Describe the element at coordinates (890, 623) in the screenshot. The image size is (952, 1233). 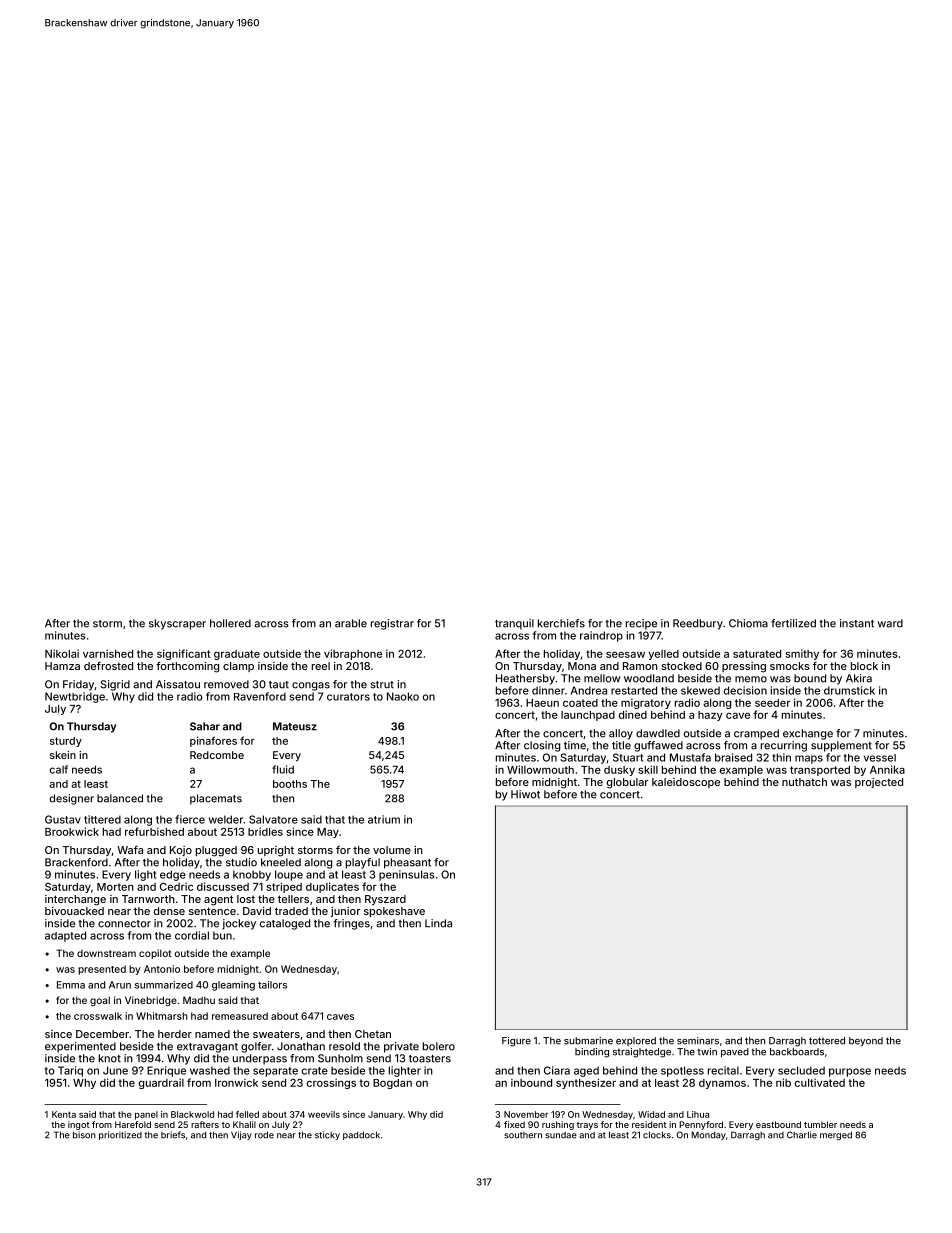
I see `ward` at that location.
